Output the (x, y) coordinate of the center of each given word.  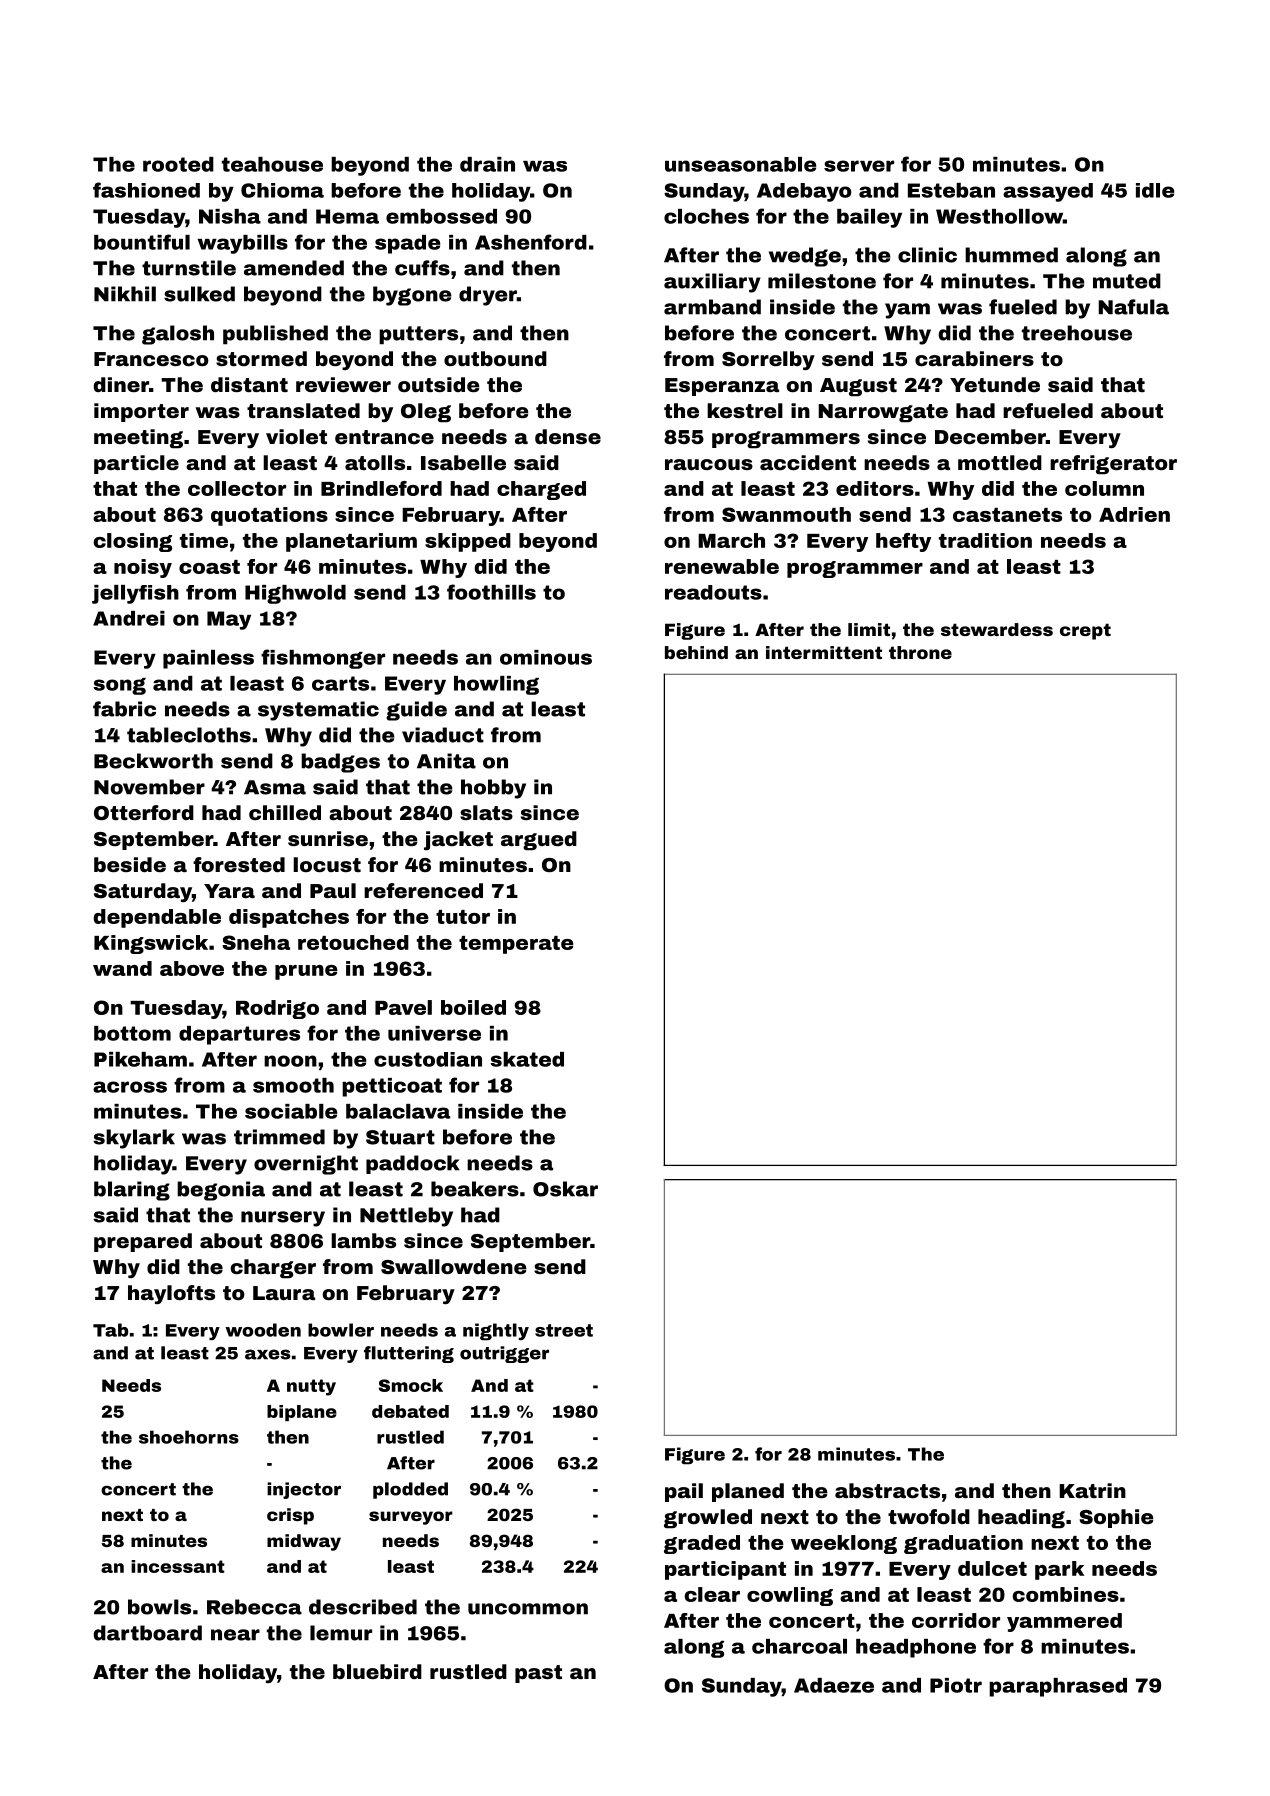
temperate (516, 945)
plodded (410, 1490)
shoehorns (189, 1437)
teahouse (272, 164)
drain (487, 164)
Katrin (1092, 1490)
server (859, 166)
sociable (291, 1111)
